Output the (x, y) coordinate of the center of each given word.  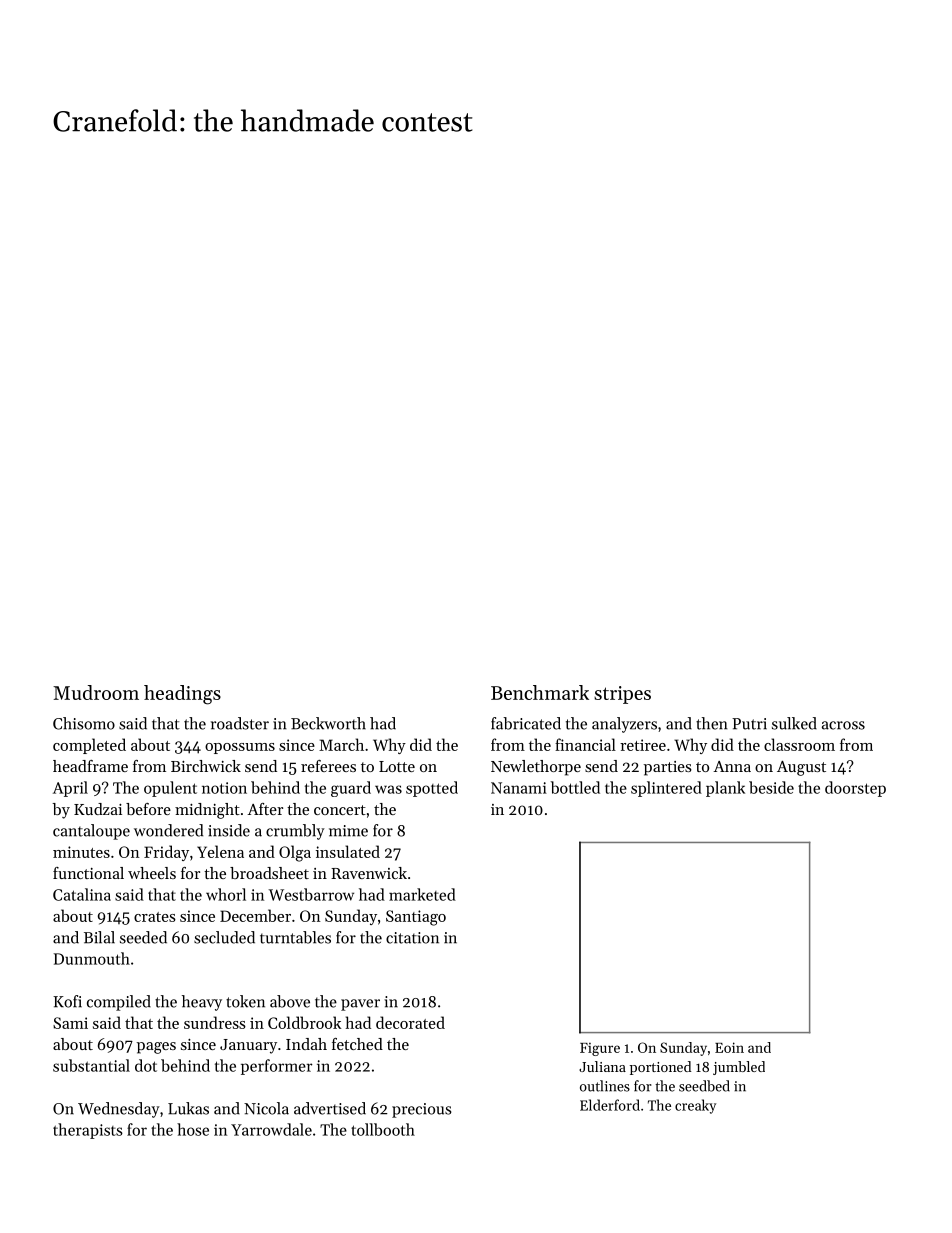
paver (360, 1005)
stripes (622, 695)
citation (412, 938)
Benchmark (540, 692)
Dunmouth (92, 958)
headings (182, 695)
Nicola (266, 1108)
